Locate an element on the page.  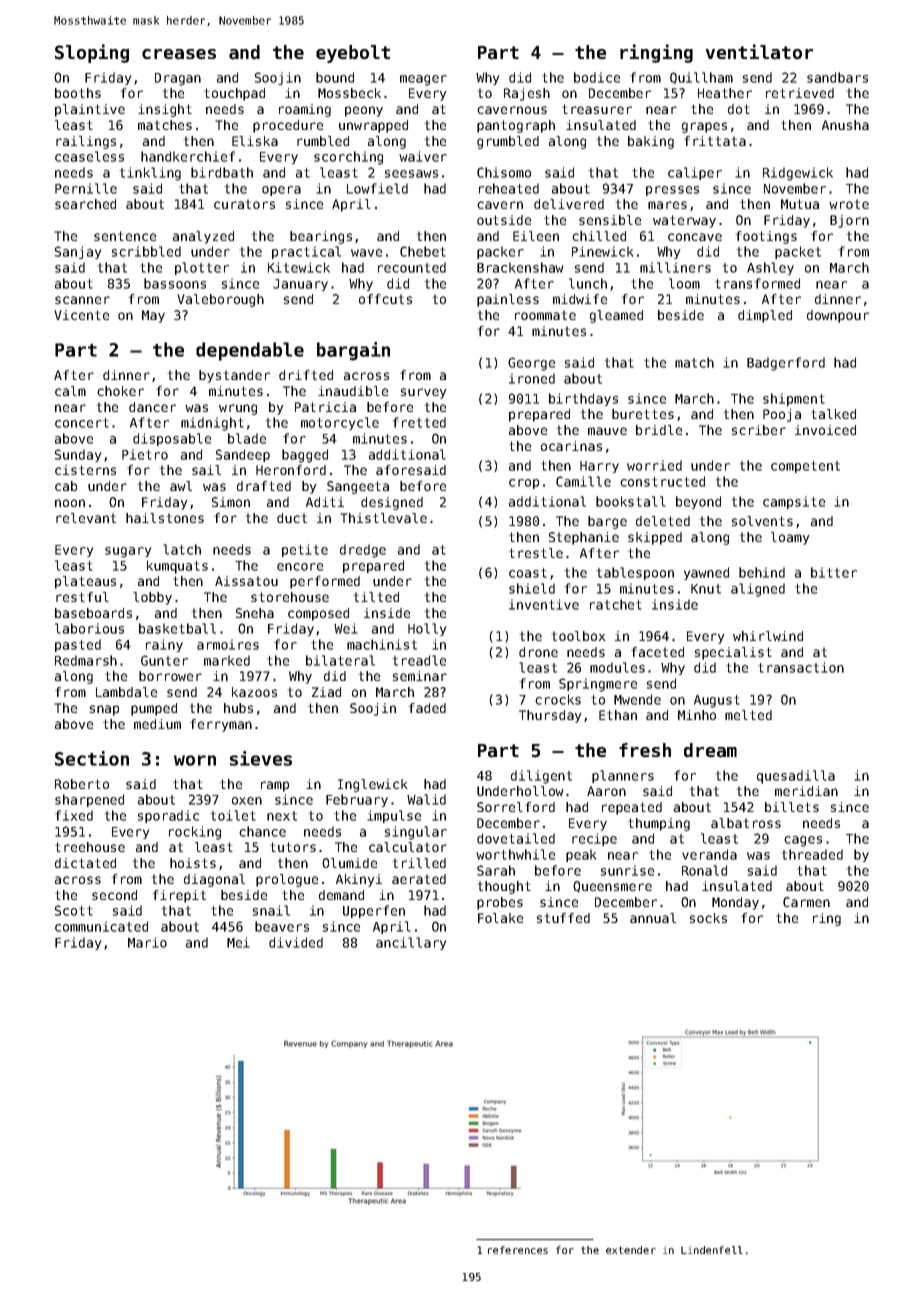
treasurer is located at coordinates (597, 109).
